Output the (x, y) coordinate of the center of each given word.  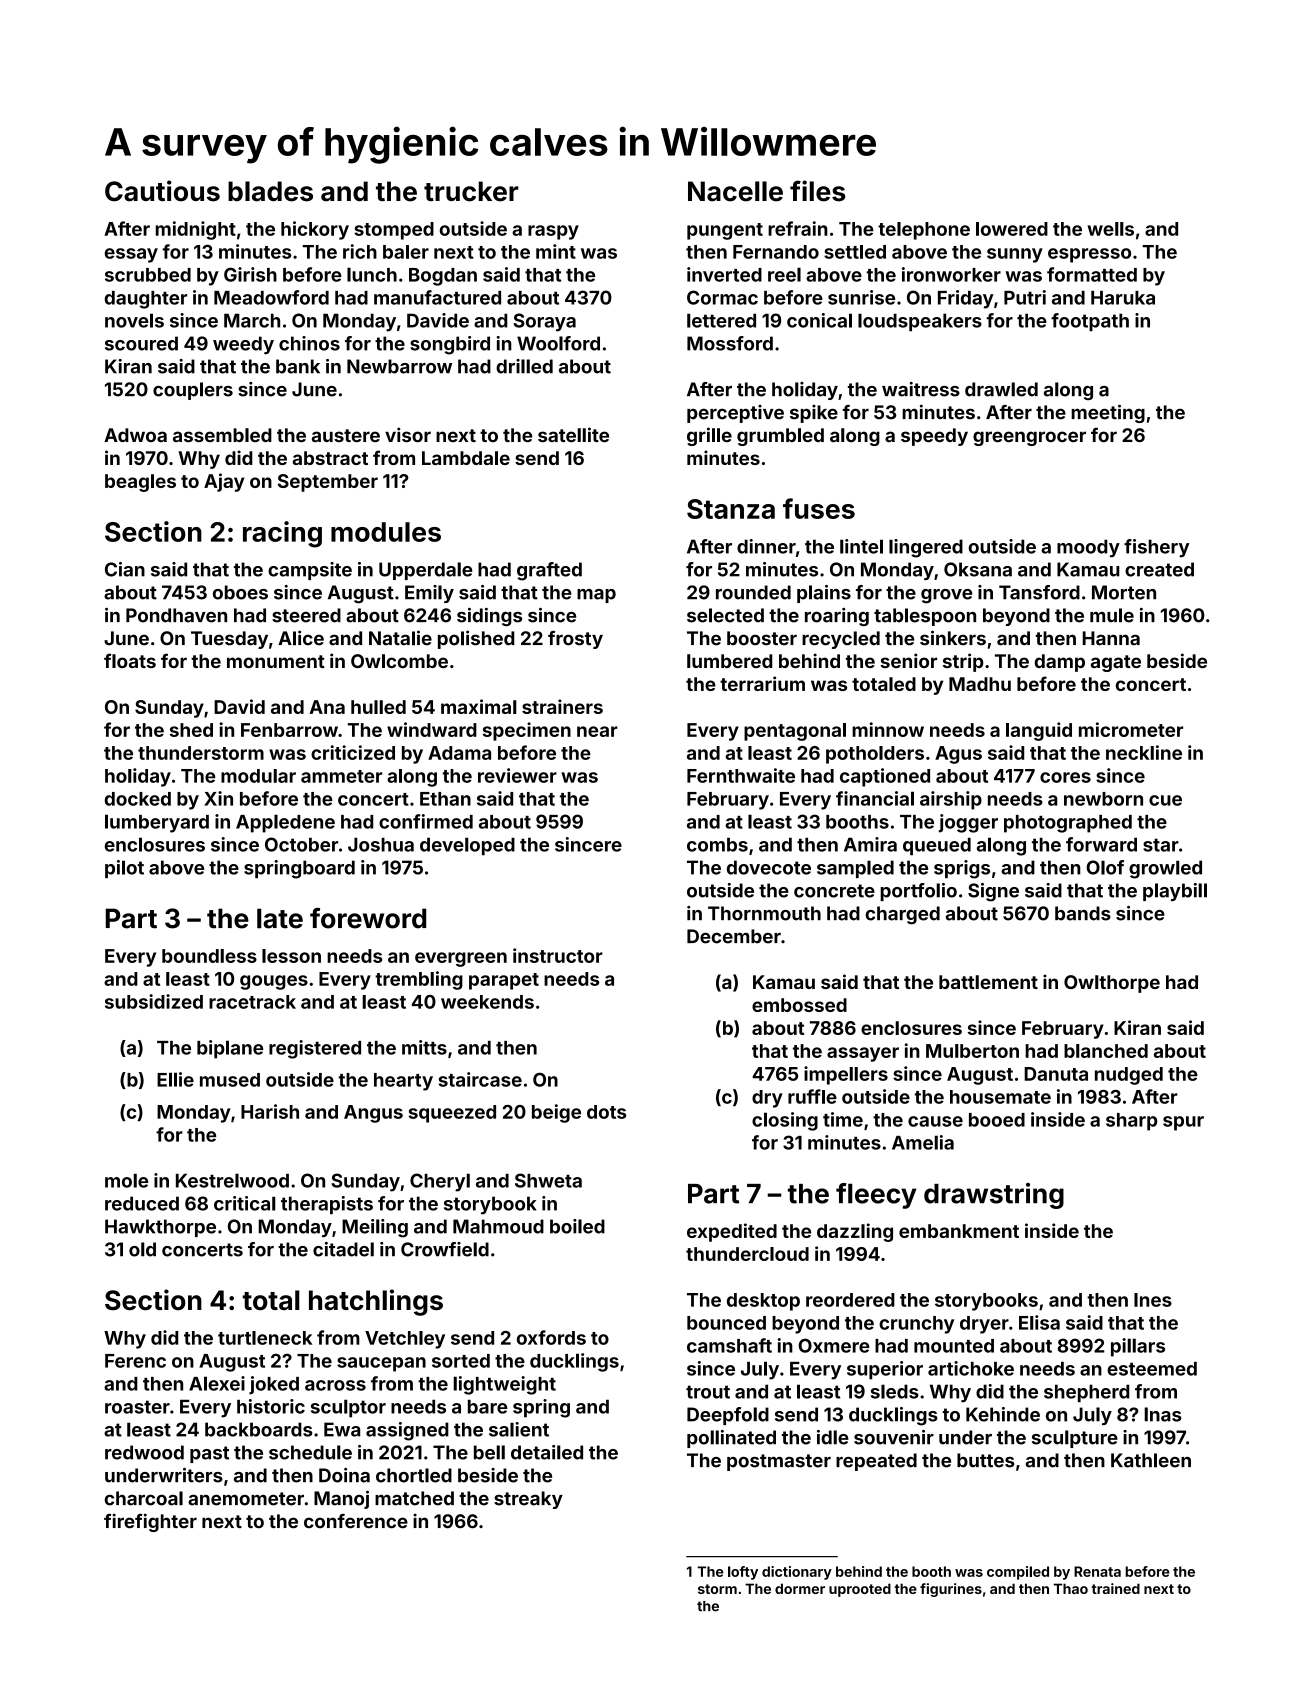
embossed (799, 1005)
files (818, 191)
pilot (124, 869)
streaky (528, 1500)
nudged (1129, 1076)
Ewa (342, 1429)
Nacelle (735, 191)
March (252, 320)
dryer (984, 1325)
